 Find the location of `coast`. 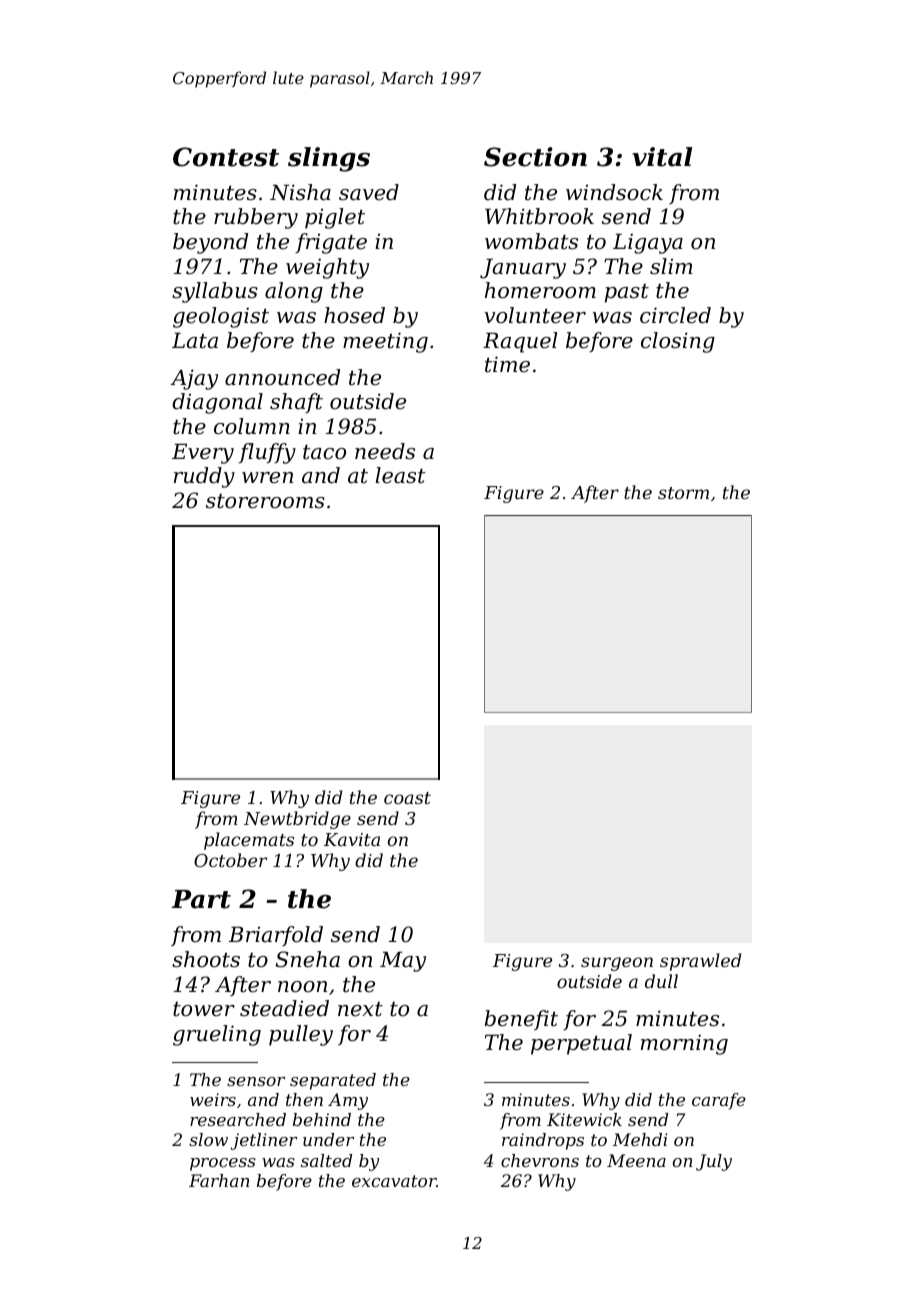

coast is located at coordinates (407, 798).
